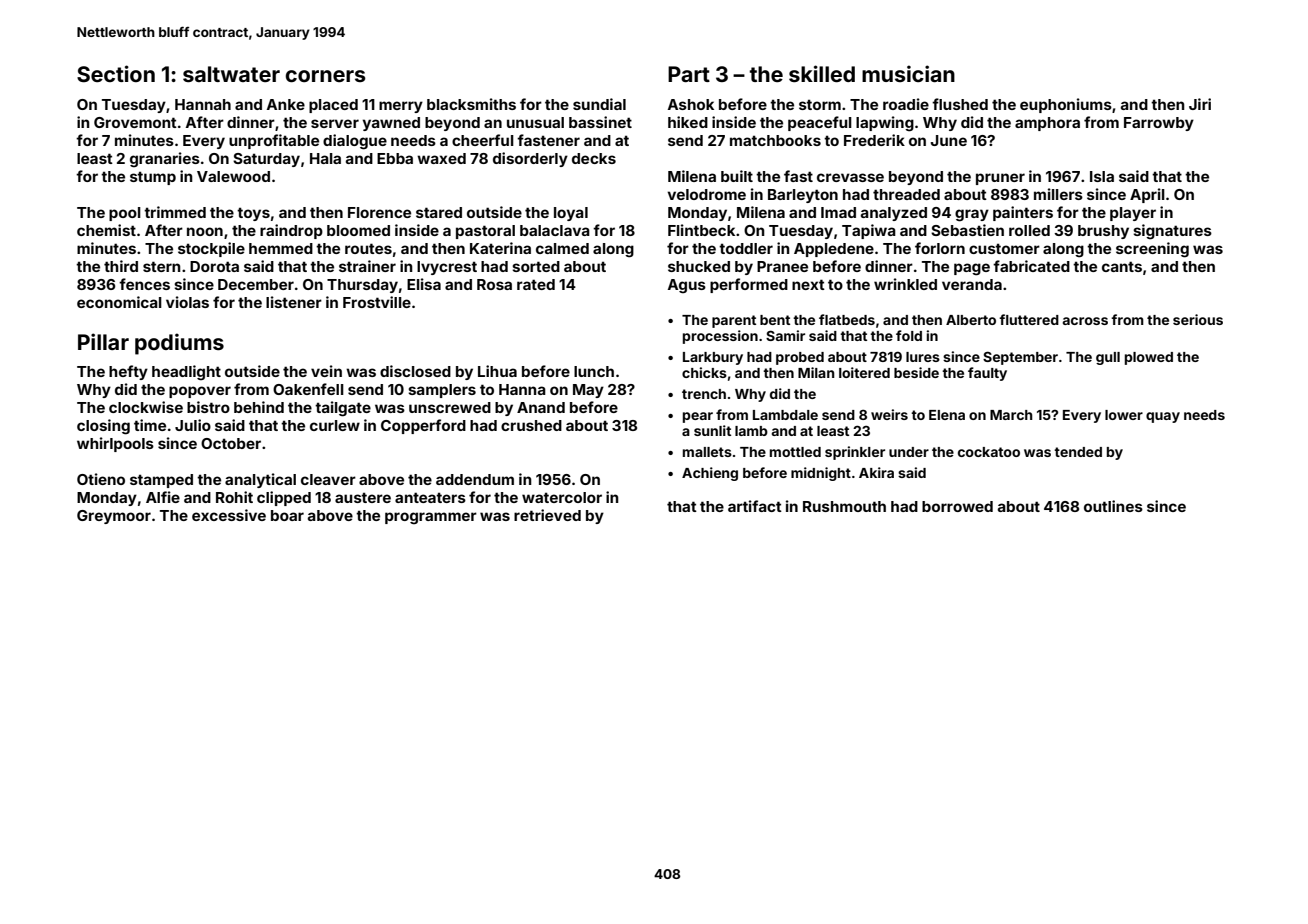  What do you see at coordinates (555, 230) in the screenshot?
I see `balaclava` at bounding box center [555, 230].
